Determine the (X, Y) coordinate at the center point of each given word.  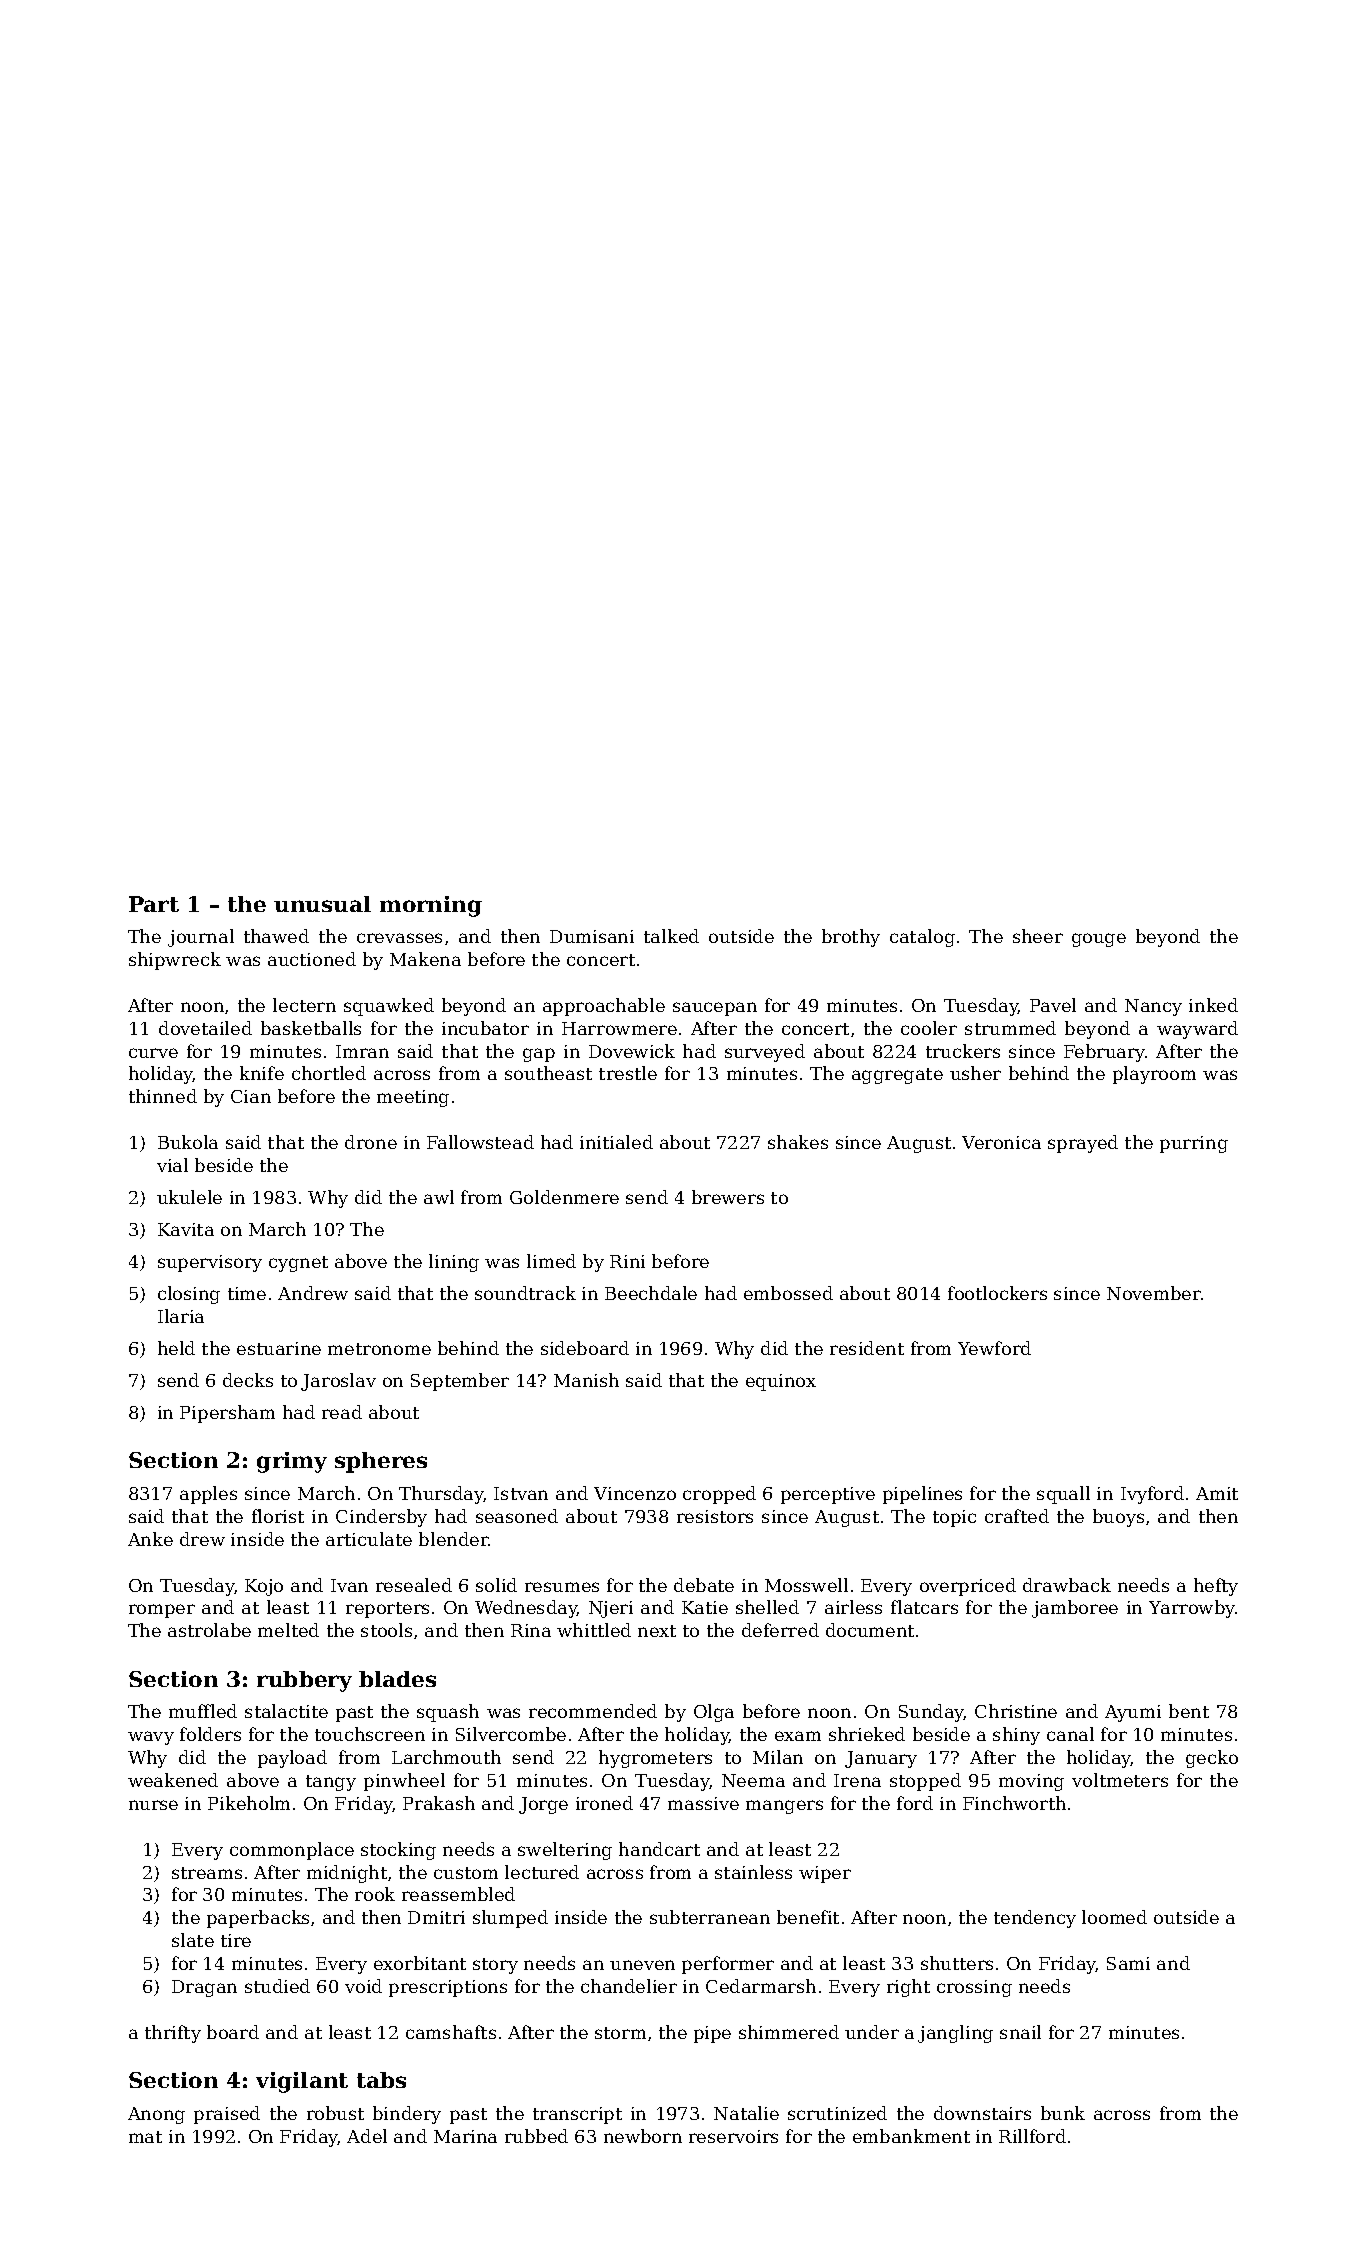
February (1105, 1053)
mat (145, 2137)
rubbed (536, 2136)
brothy (851, 938)
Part (154, 904)
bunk (1063, 2113)
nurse (153, 1805)
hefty (1216, 1587)
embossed (788, 1293)
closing (189, 1295)
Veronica (1001, 1142)
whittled (594, 1630)
